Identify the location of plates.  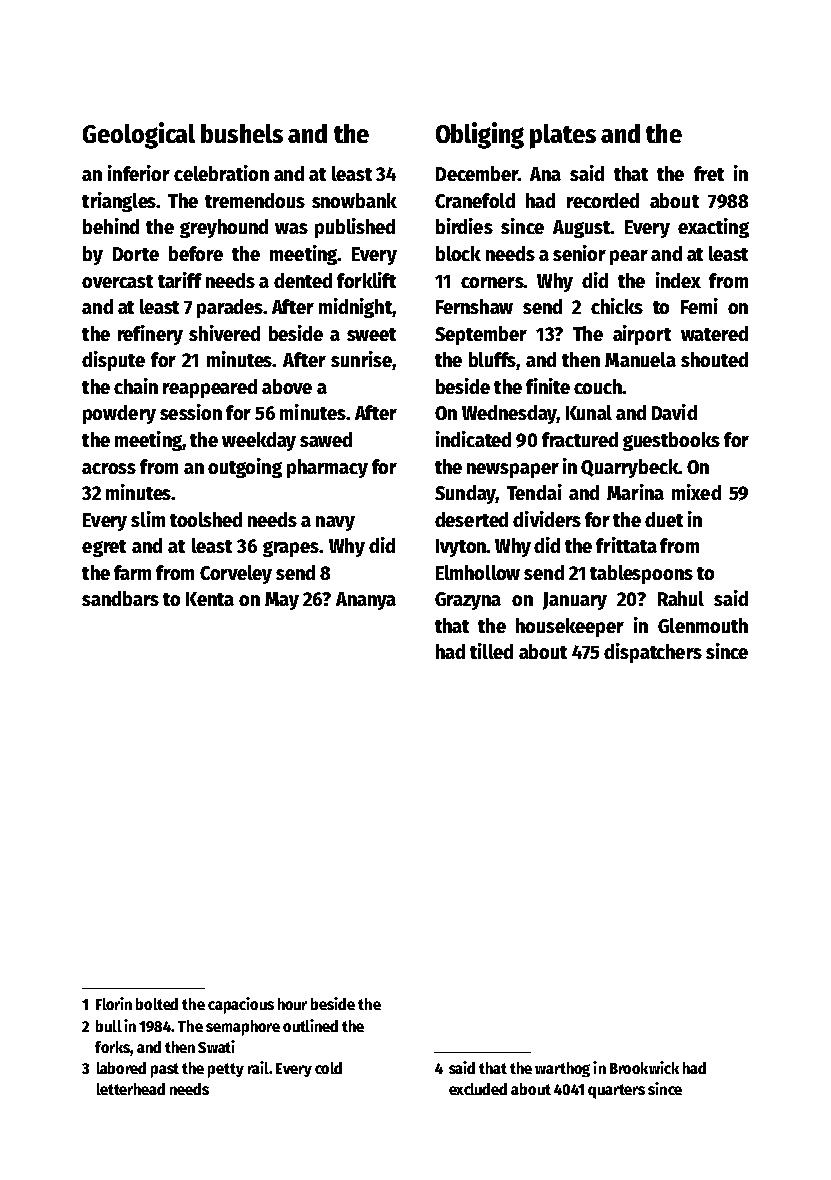
(563, 136).
